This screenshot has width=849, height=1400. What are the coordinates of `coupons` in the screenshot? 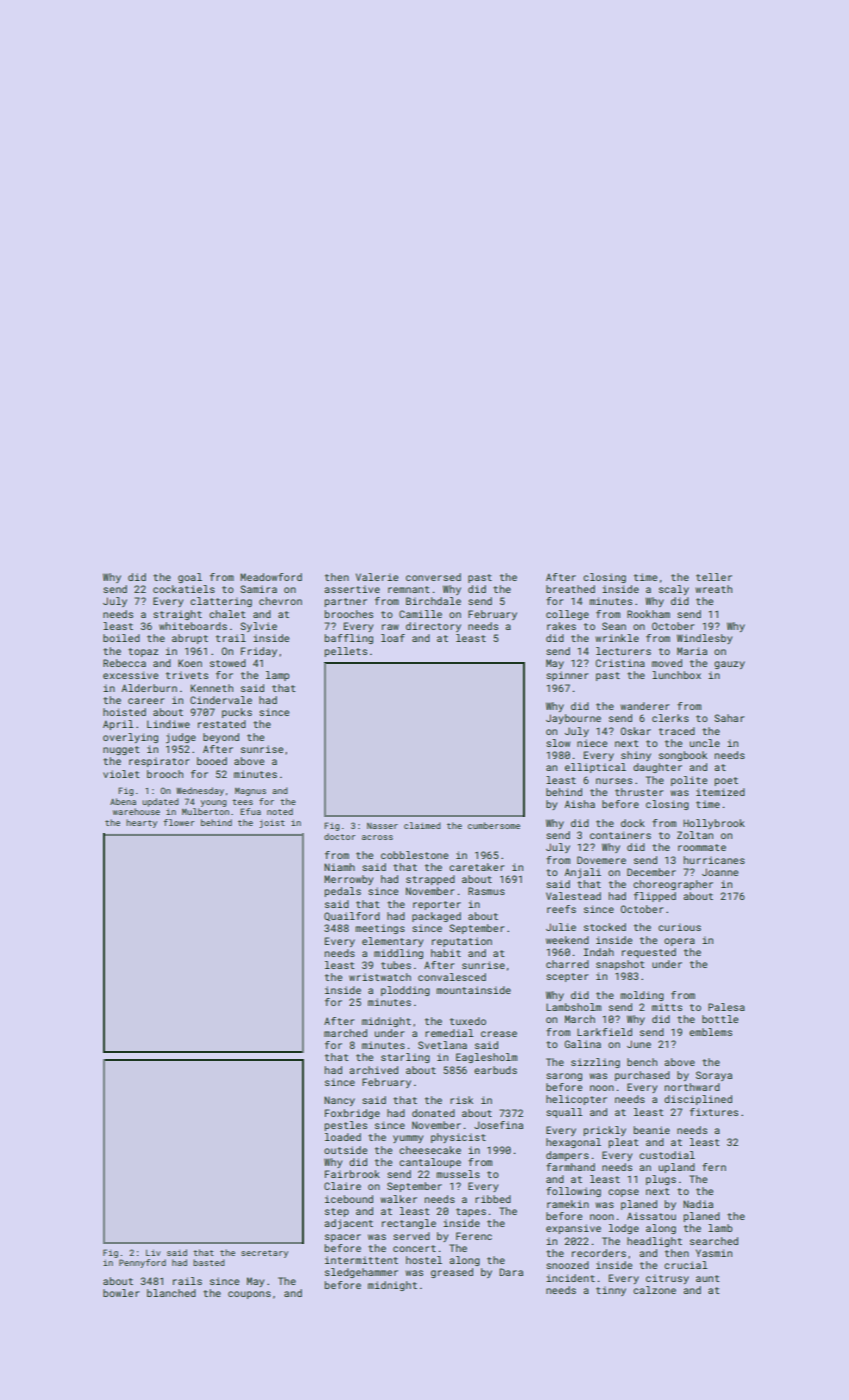 It's located at (249, 1295).
